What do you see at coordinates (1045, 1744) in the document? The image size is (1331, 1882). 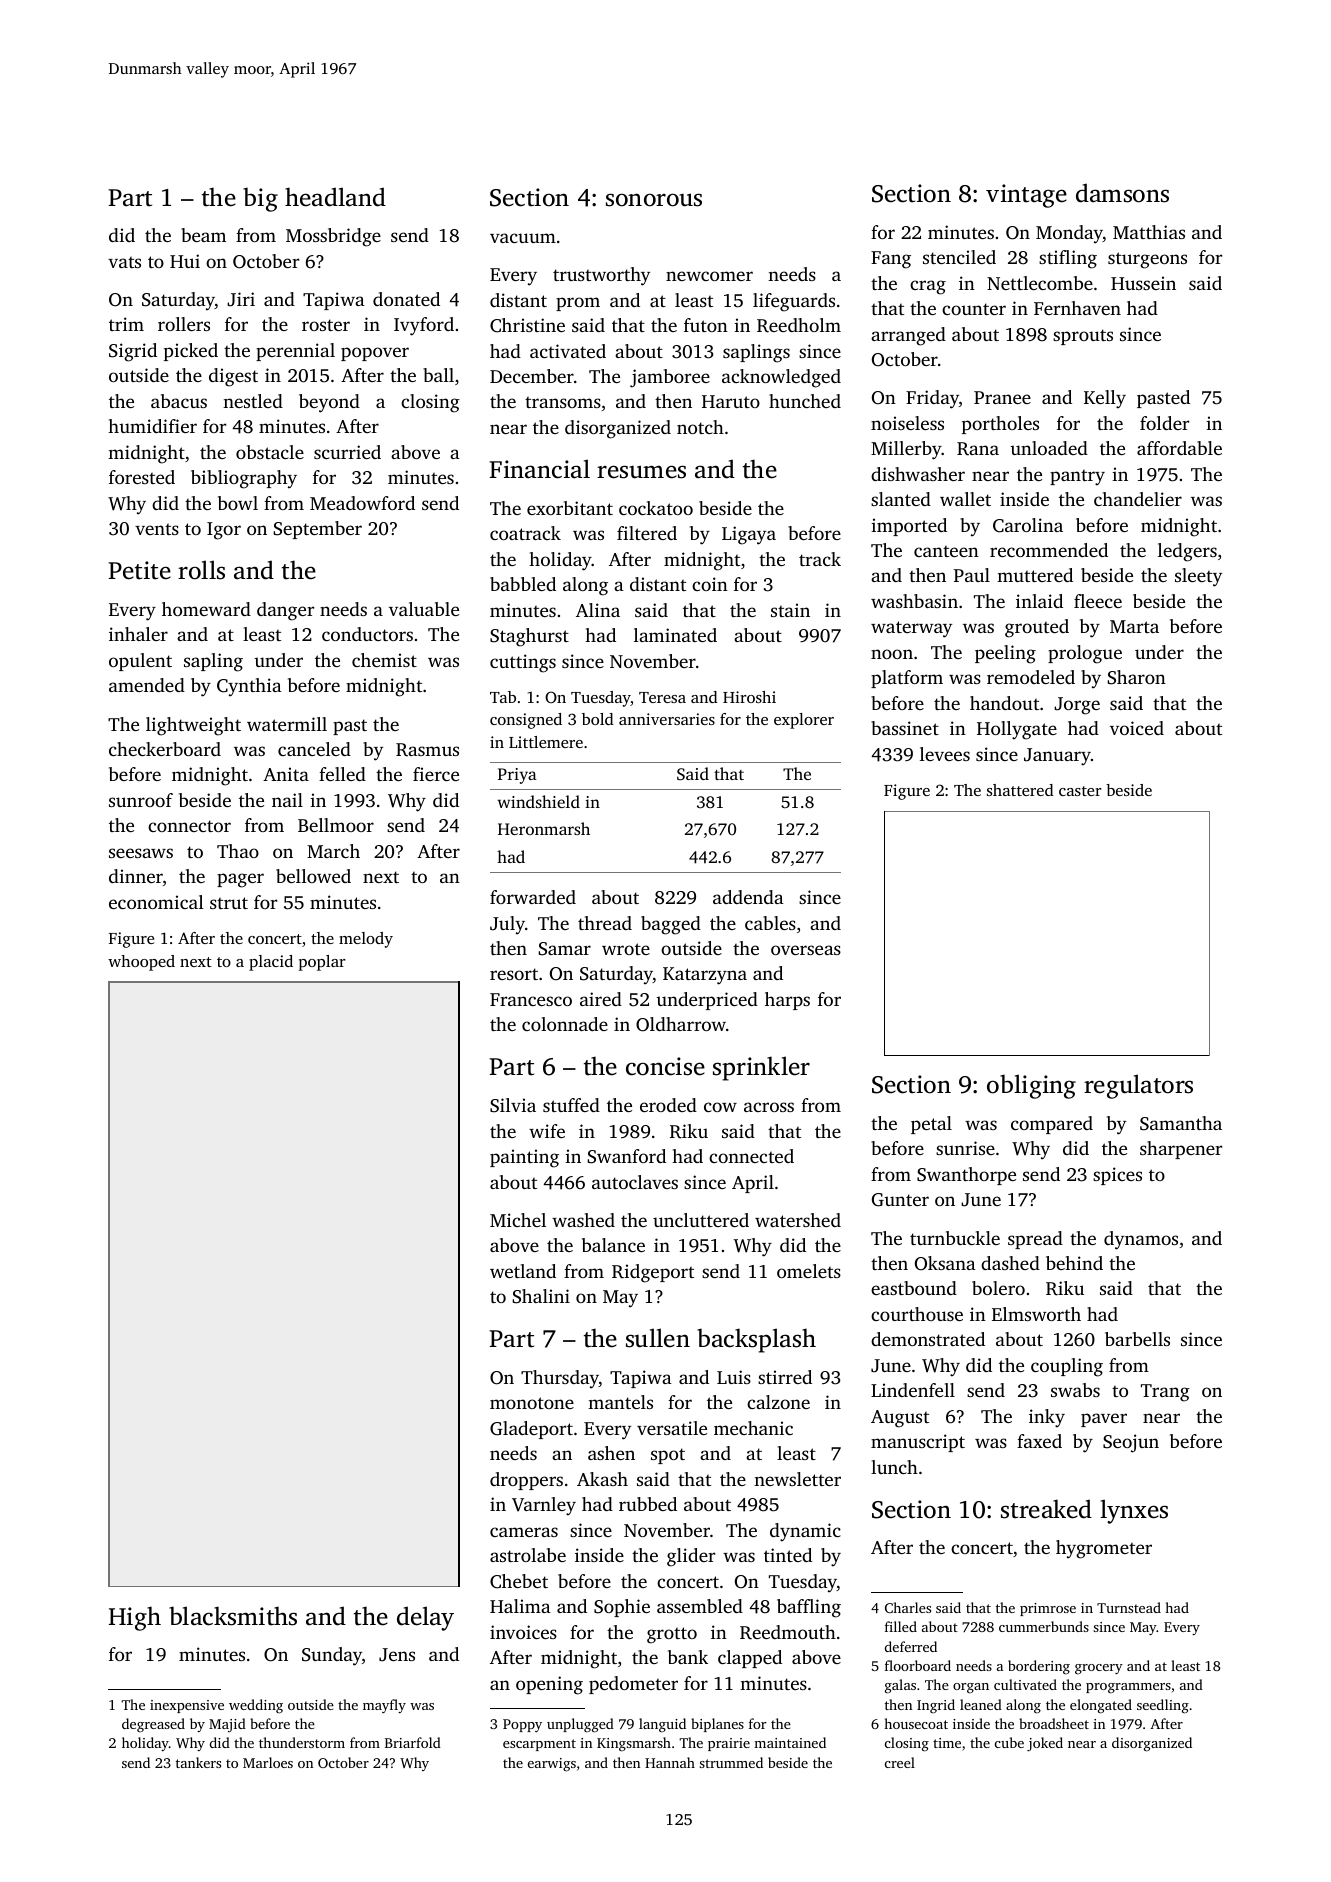 I see `joked` at bounding box center [1045, 1744].
